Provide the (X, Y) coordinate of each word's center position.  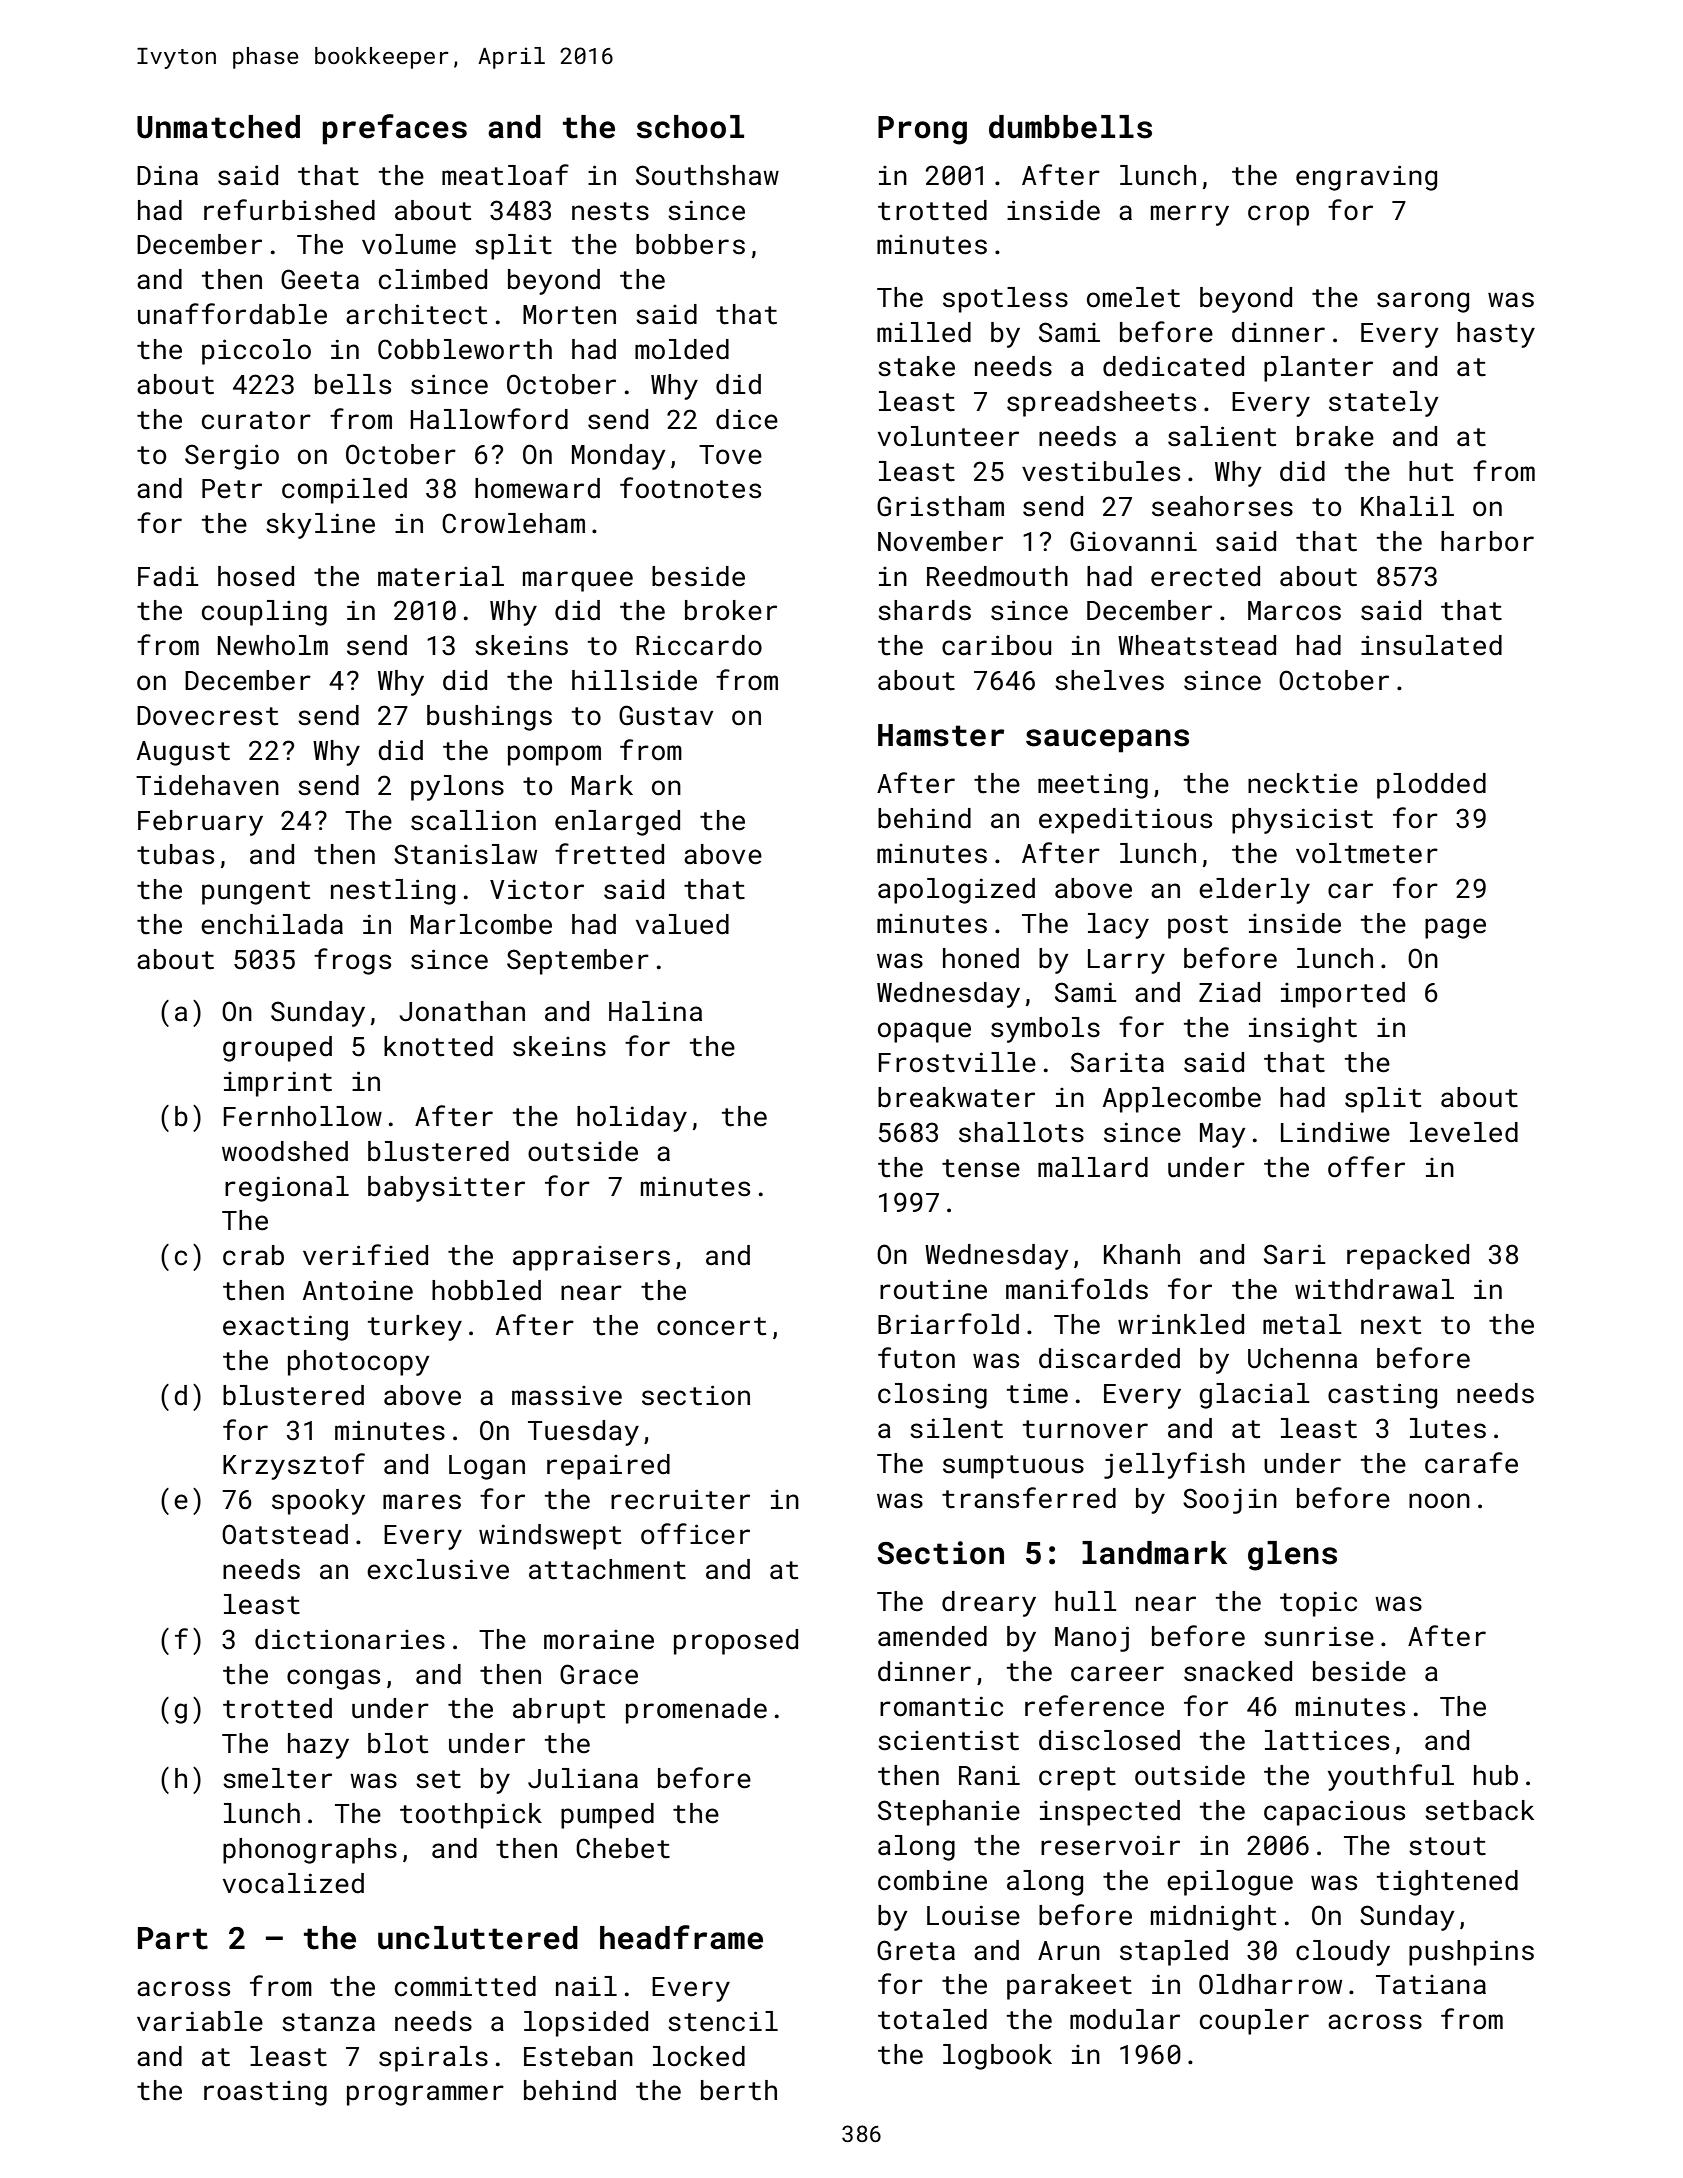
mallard (1093, 1167)
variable (200, 2021)
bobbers (690, 244)
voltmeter (1367, 853)
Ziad (1229, 992)
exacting (285, 1328)
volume (409, 244)
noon (1439, 1501)
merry (1190, 215)
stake (916, 366)
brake (1335, 436)
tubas (175, 854)
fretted (609, 854)
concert (711, 1326)
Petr (232, 489)
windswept (550, 1537)
